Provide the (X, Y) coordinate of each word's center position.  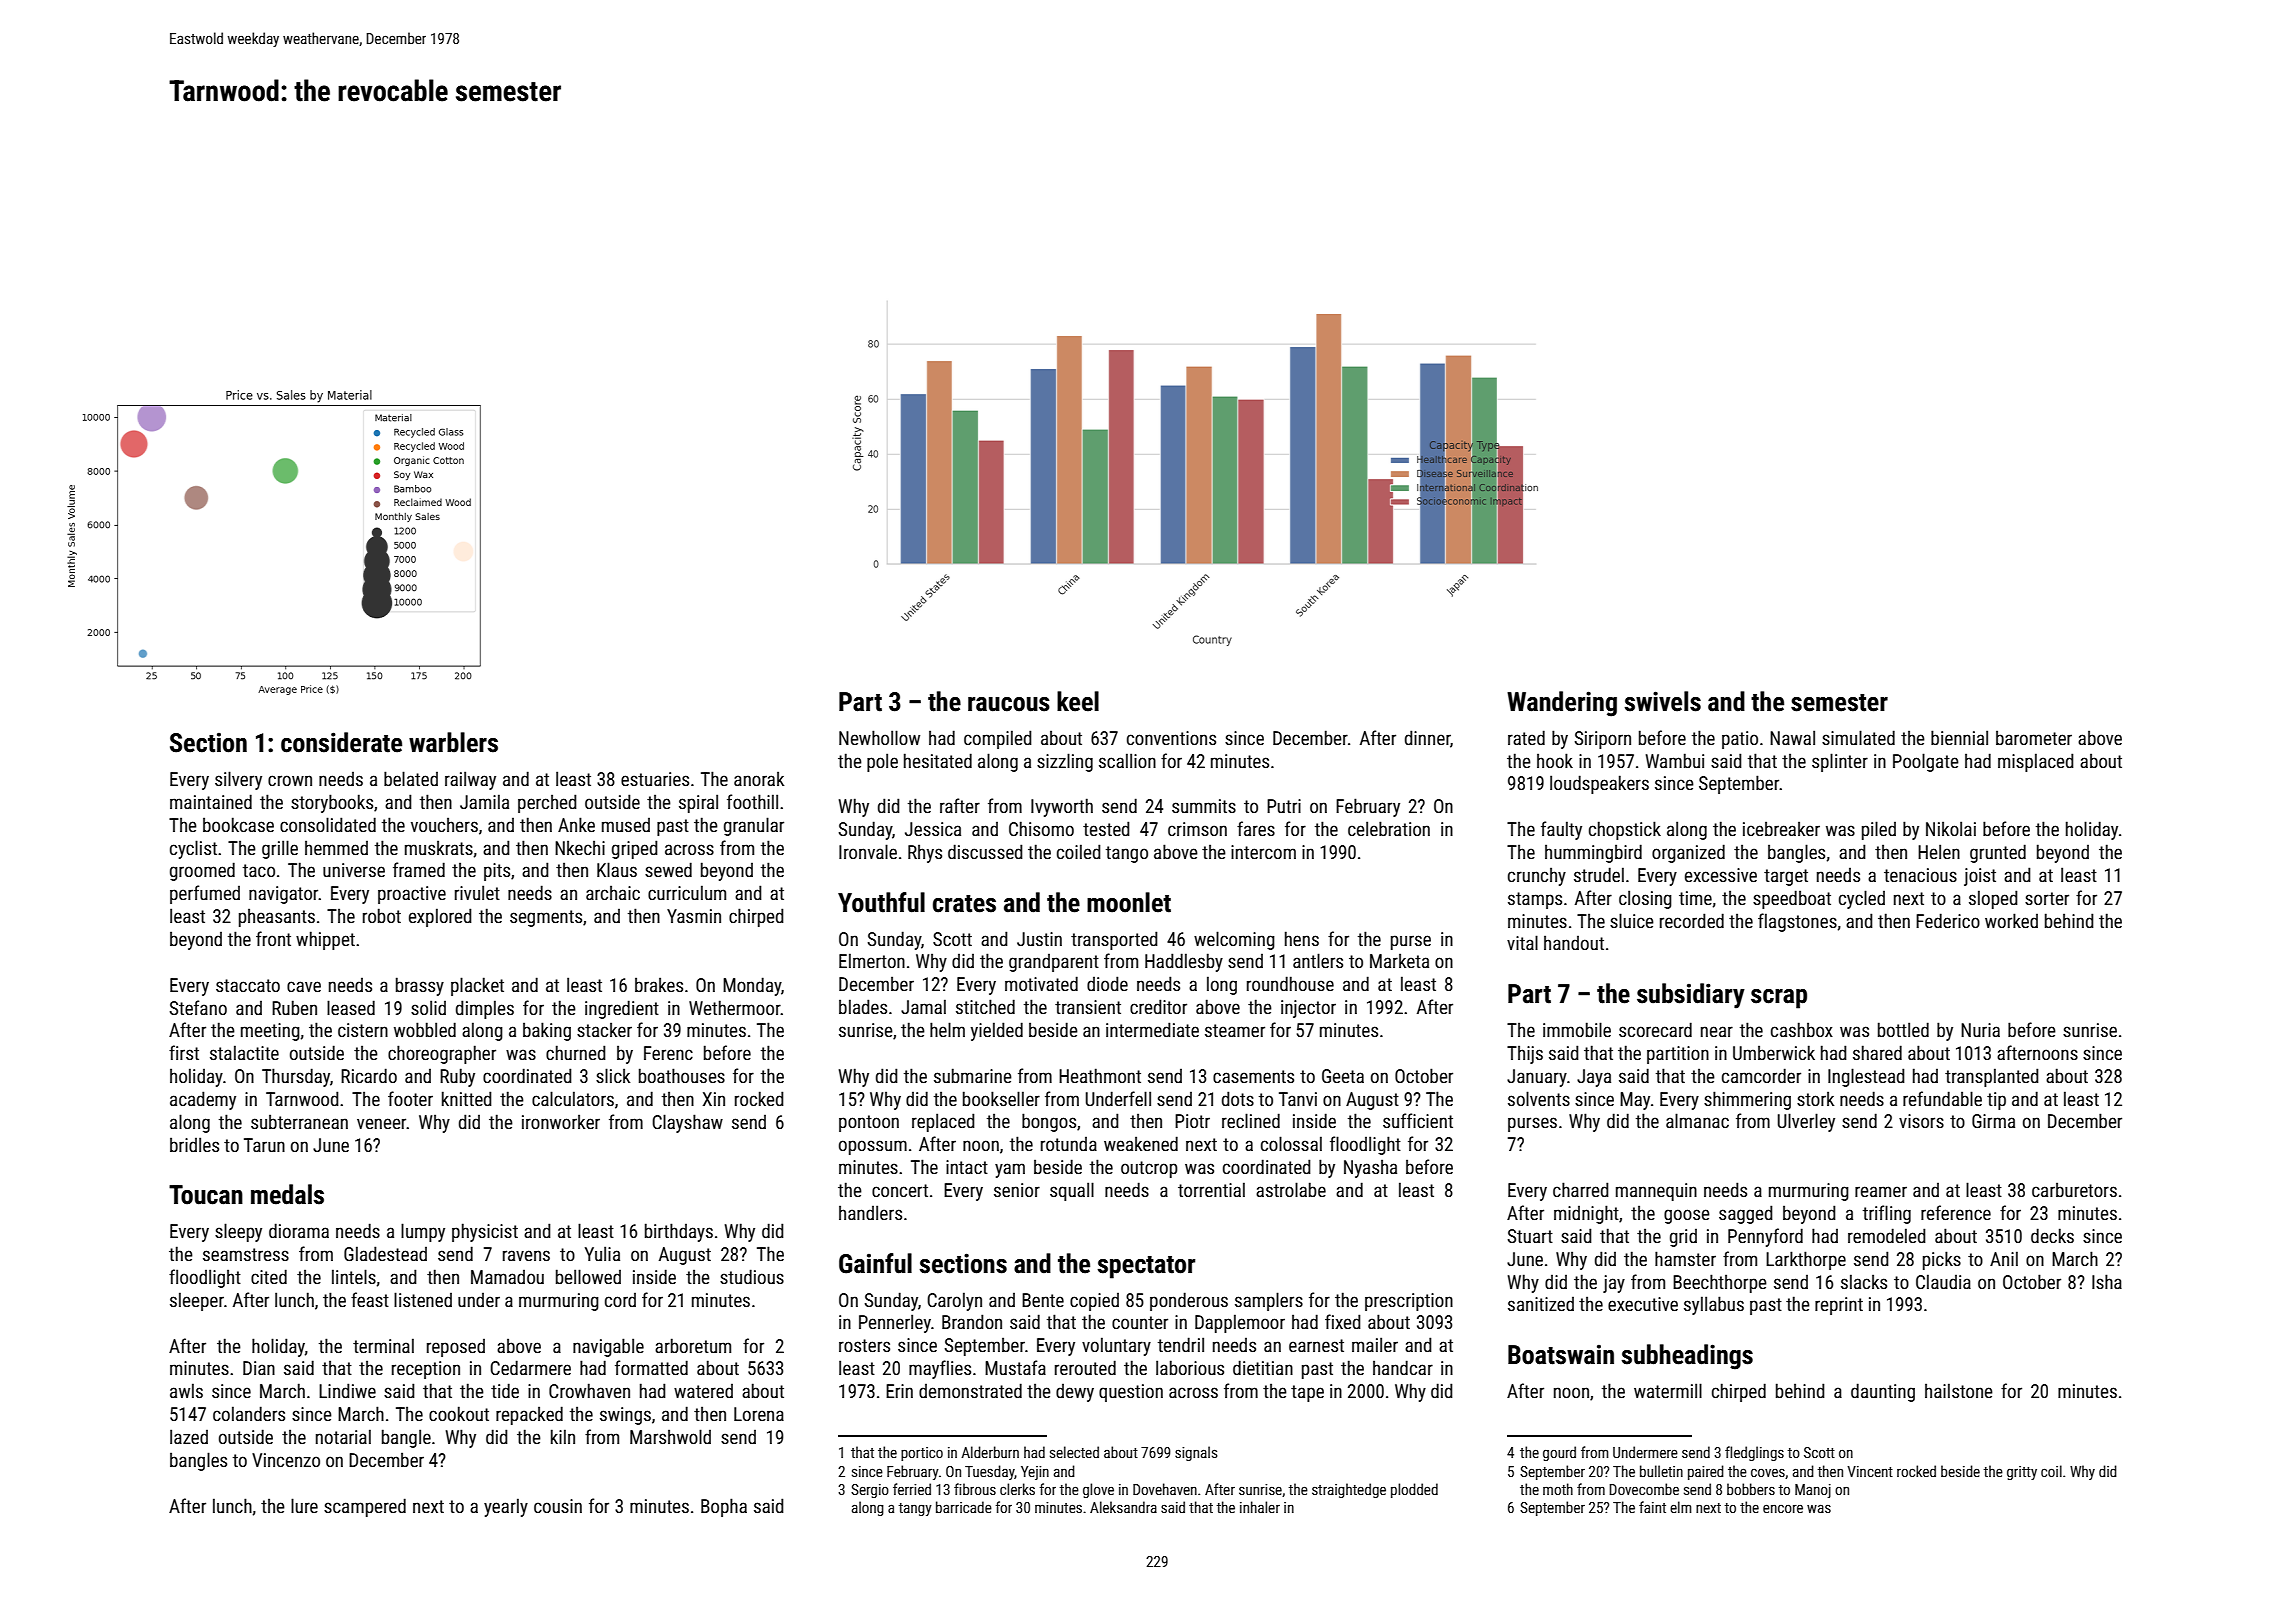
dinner (1427, 737)
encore (1783, 1508)
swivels (1662, 701)
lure (304, 1505)
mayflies (940, 1369)
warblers (453, 742)
